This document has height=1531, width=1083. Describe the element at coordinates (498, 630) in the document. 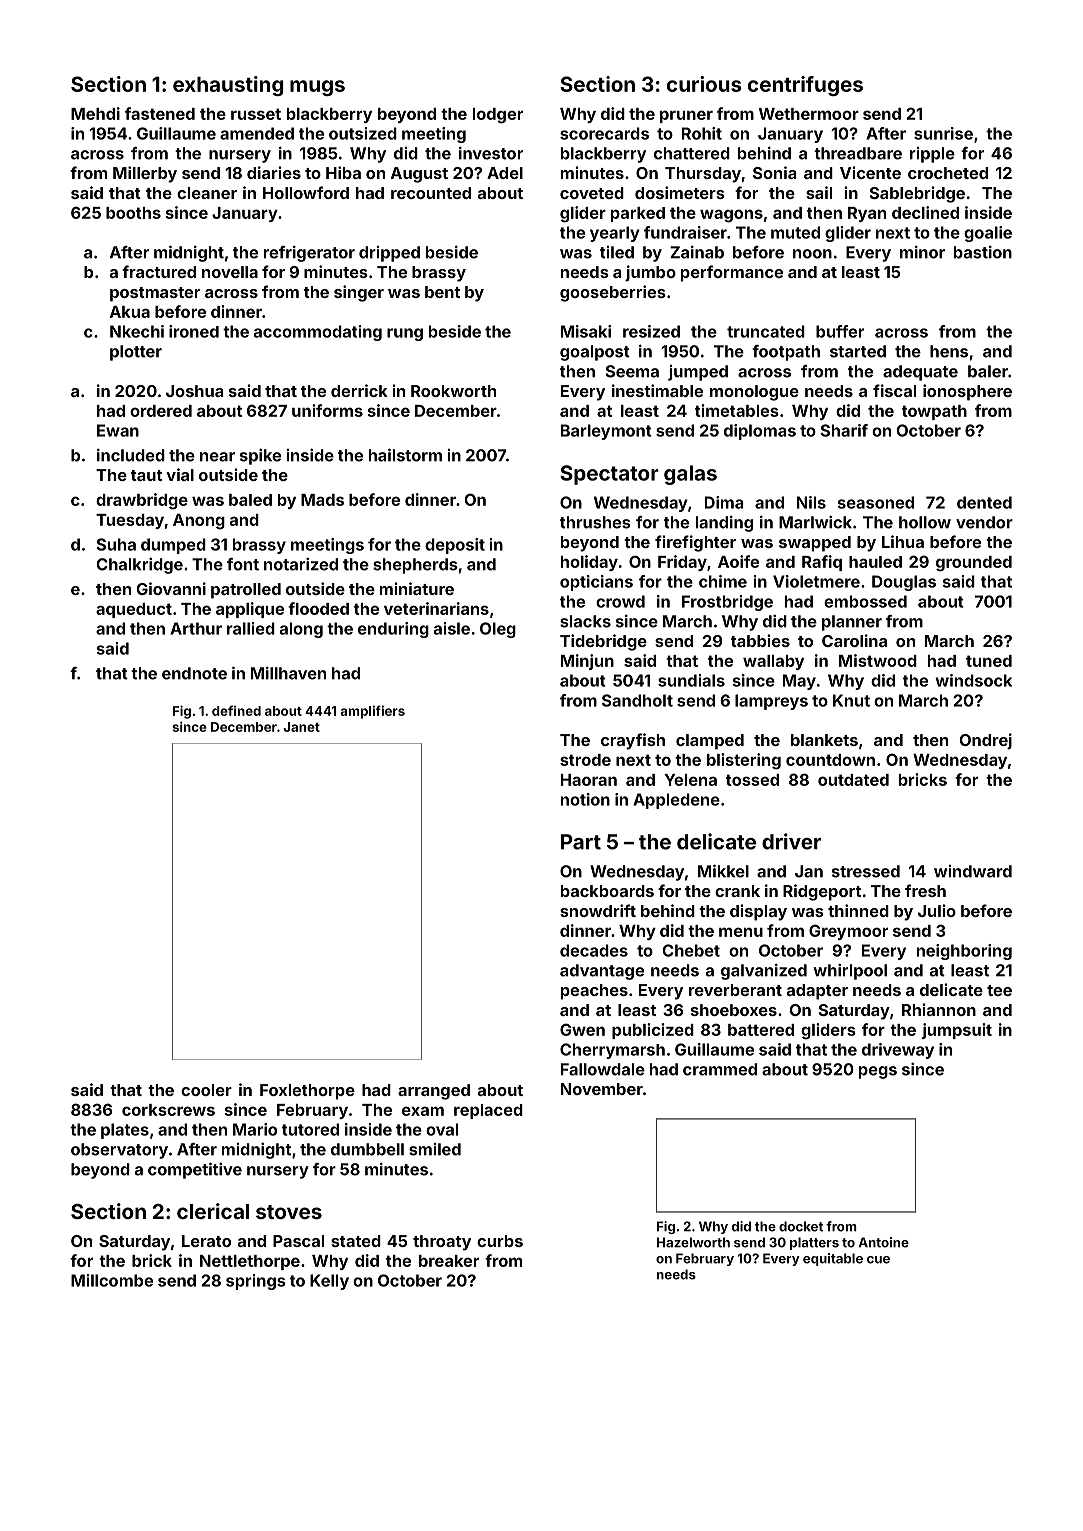

I see `Oleg` at that location.
